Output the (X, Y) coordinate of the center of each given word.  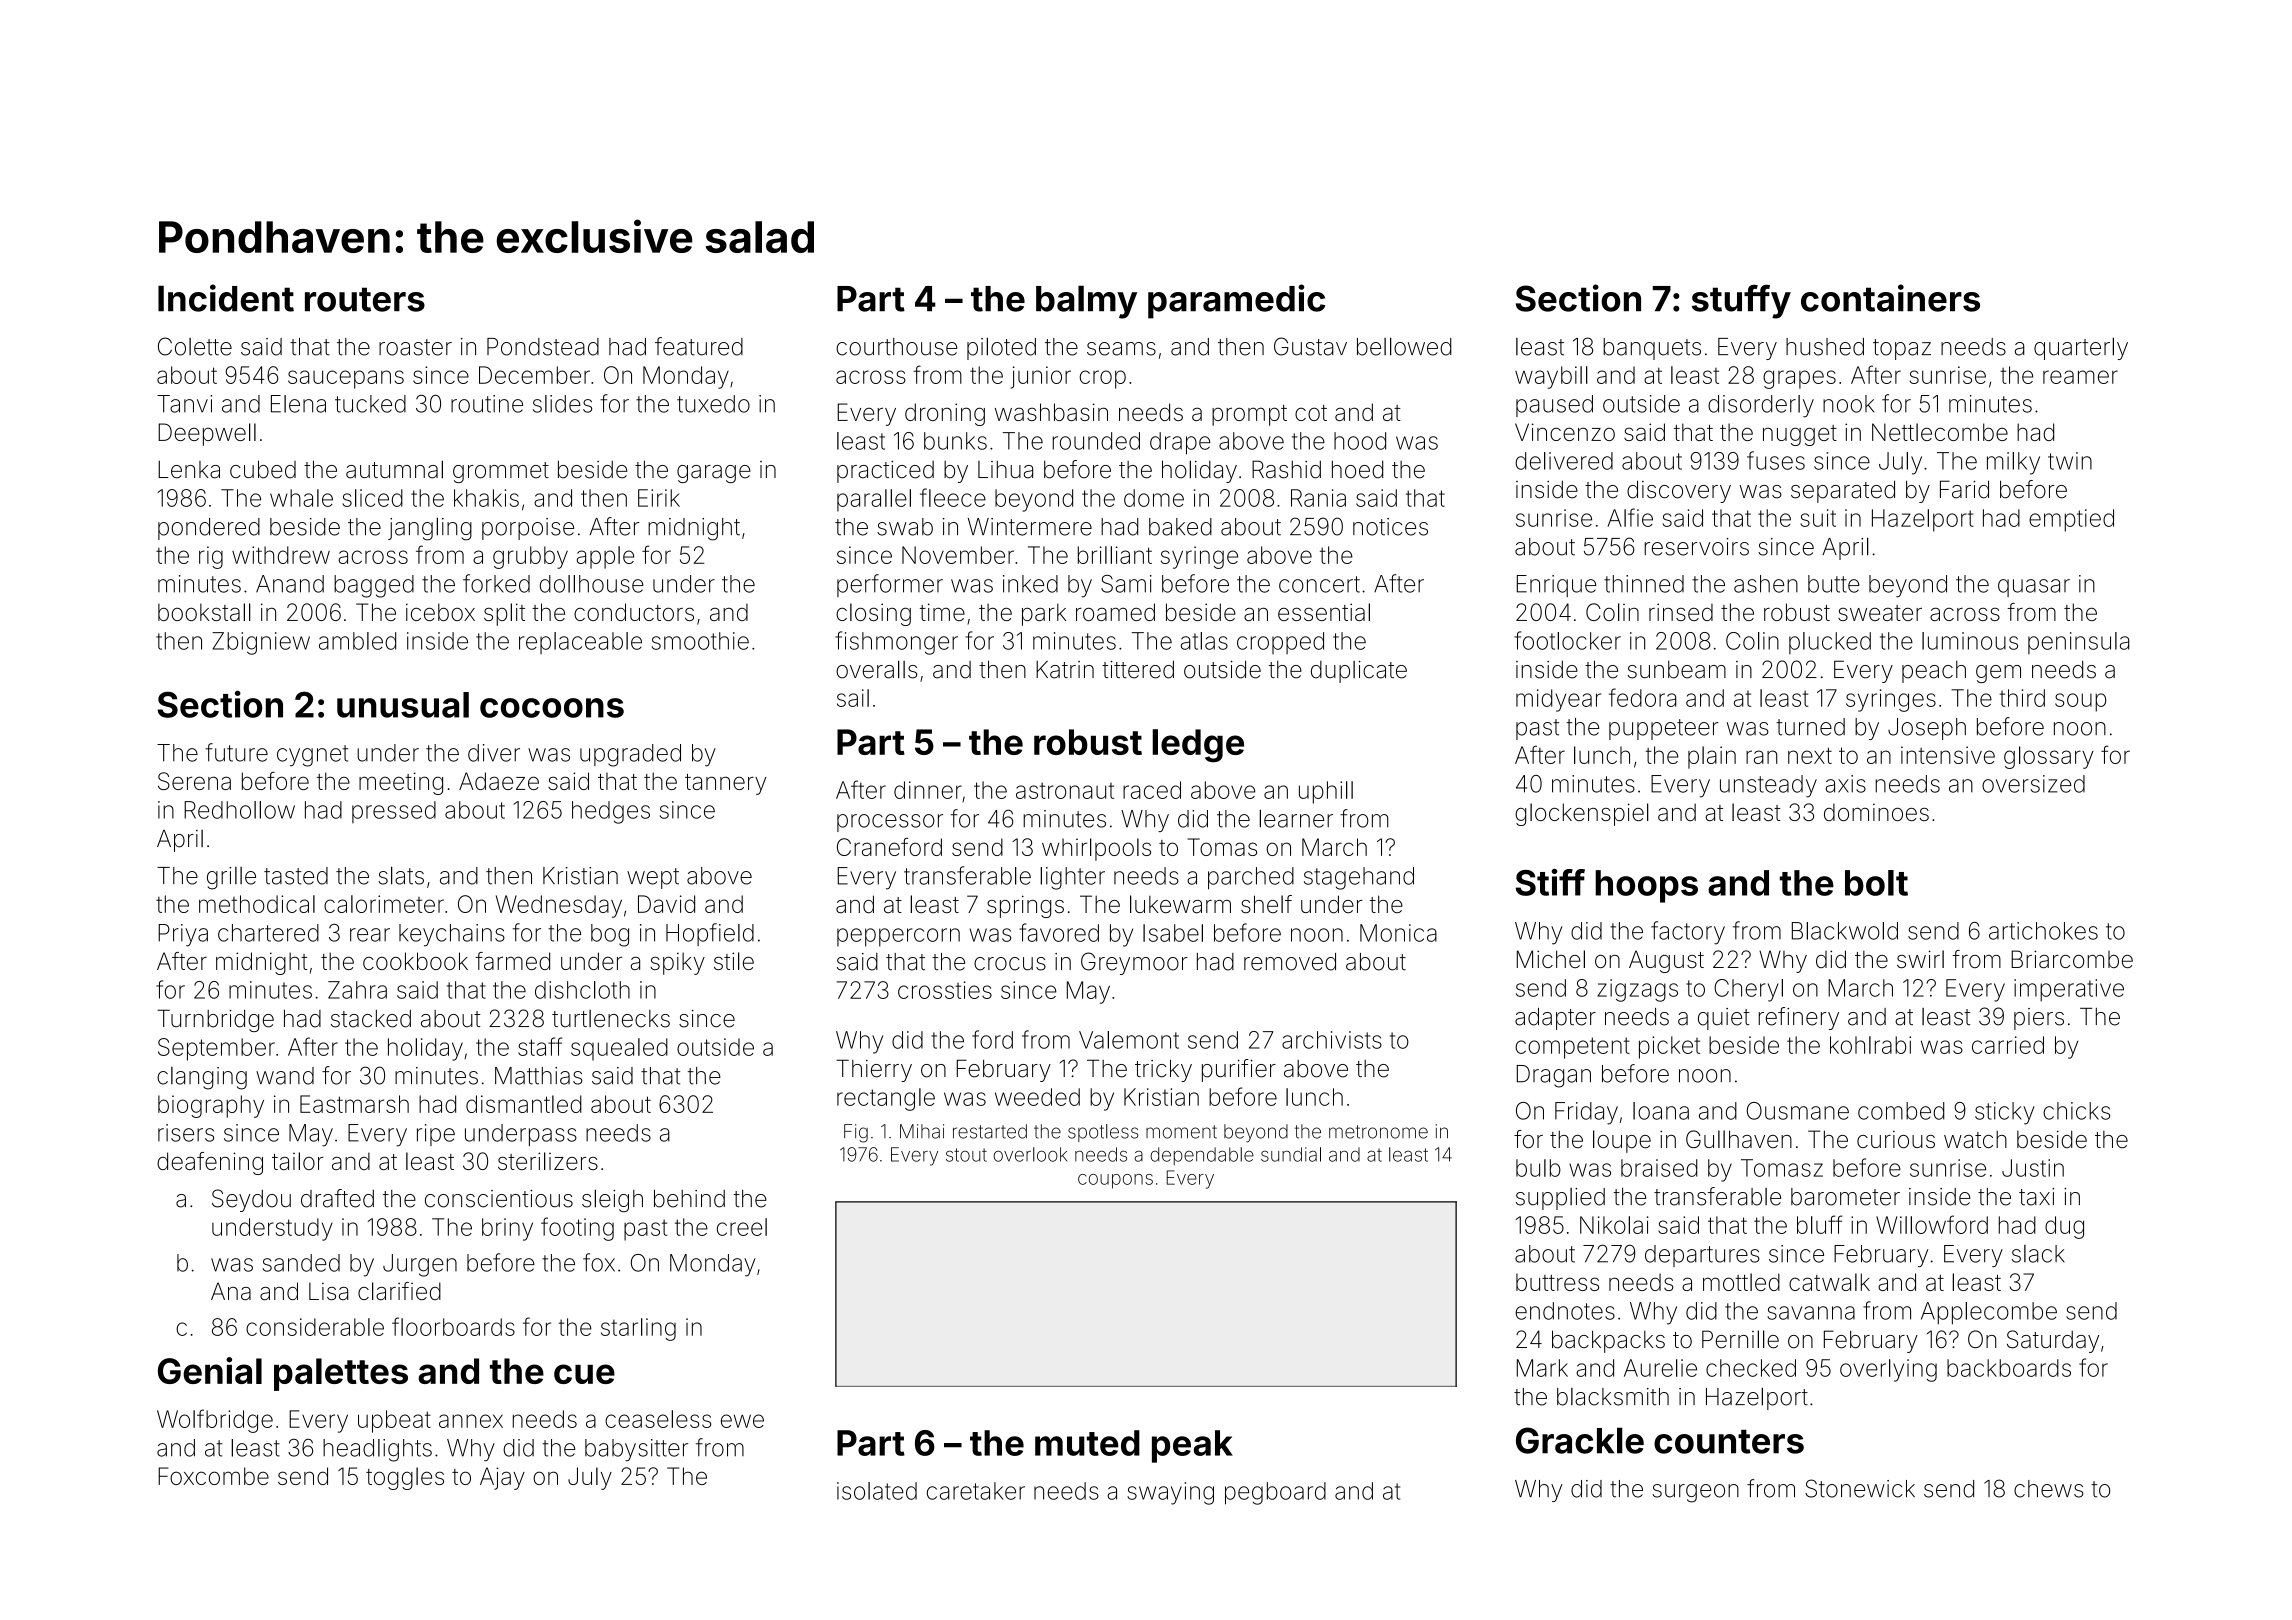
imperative (2069, 990)
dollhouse (592, 584)
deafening (210, 1163)
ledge (1198, 746)
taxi (2036, 1197)
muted (1087, 1443)
